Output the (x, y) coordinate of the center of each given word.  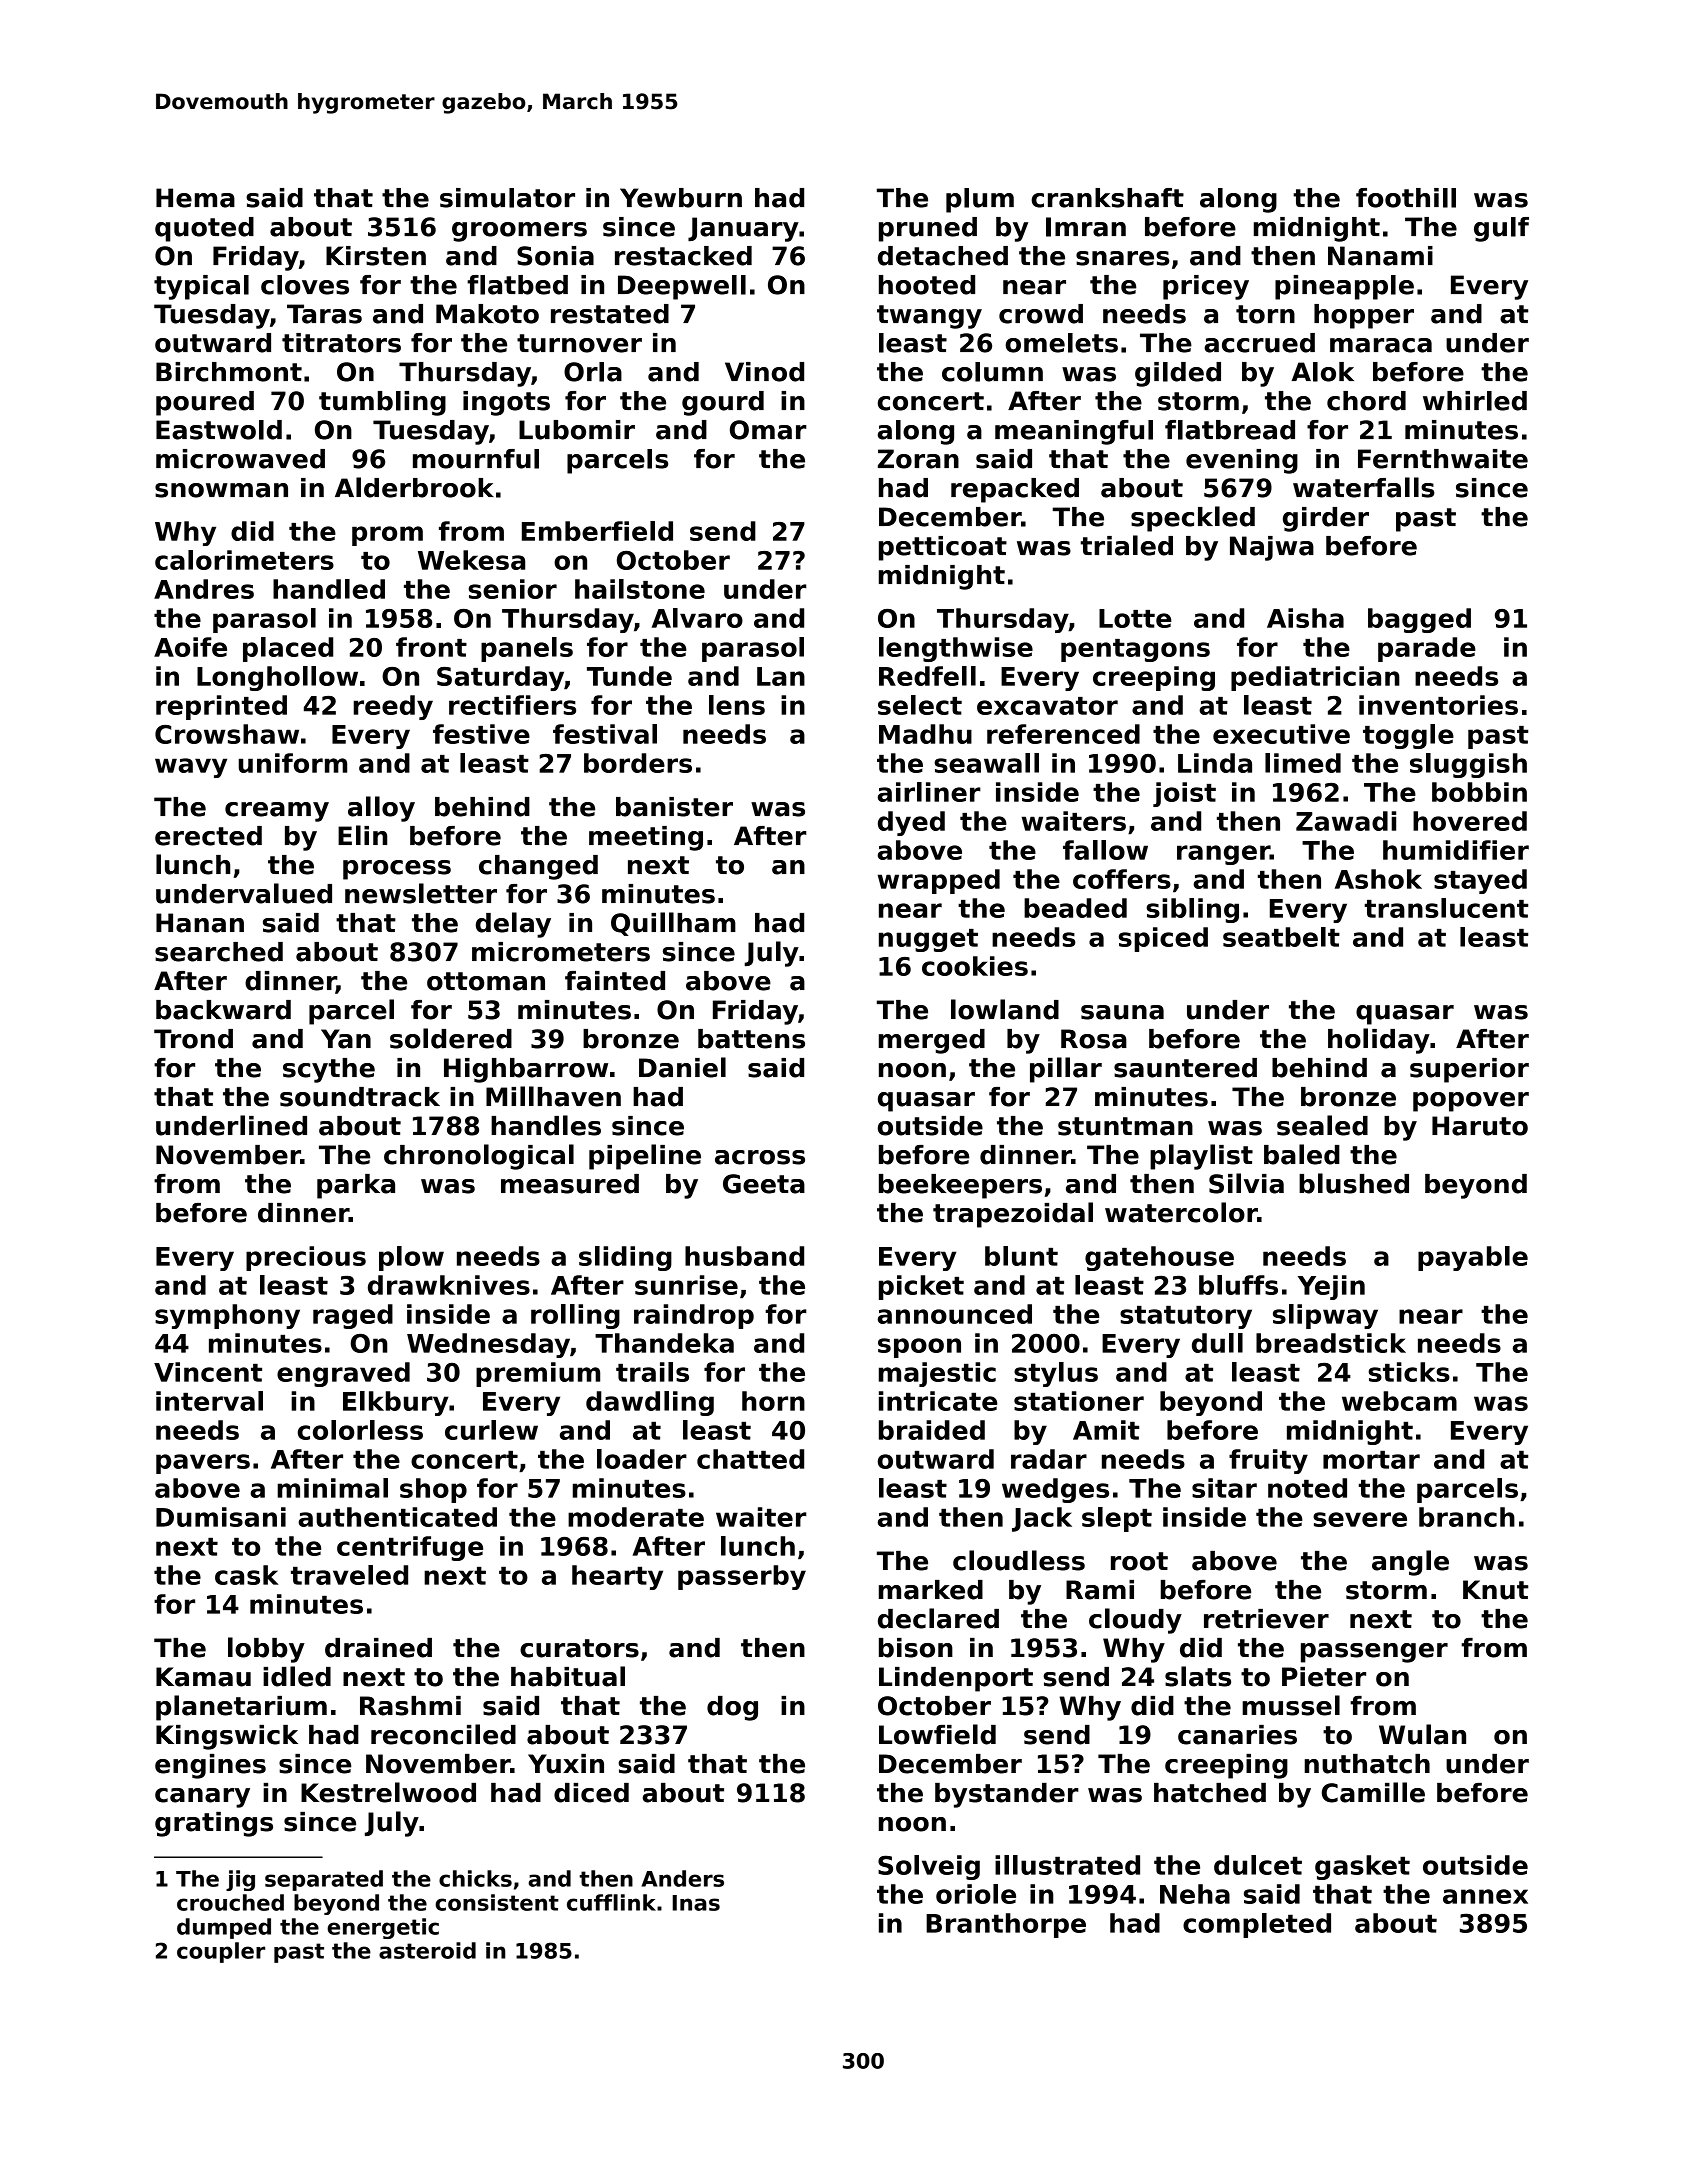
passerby (742, 1577)
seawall (986, 763)
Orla (593, 372)
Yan (346, 1039)
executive (1281, 734)
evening (1242, 461)
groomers (519, 232)
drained (378, 1648)
